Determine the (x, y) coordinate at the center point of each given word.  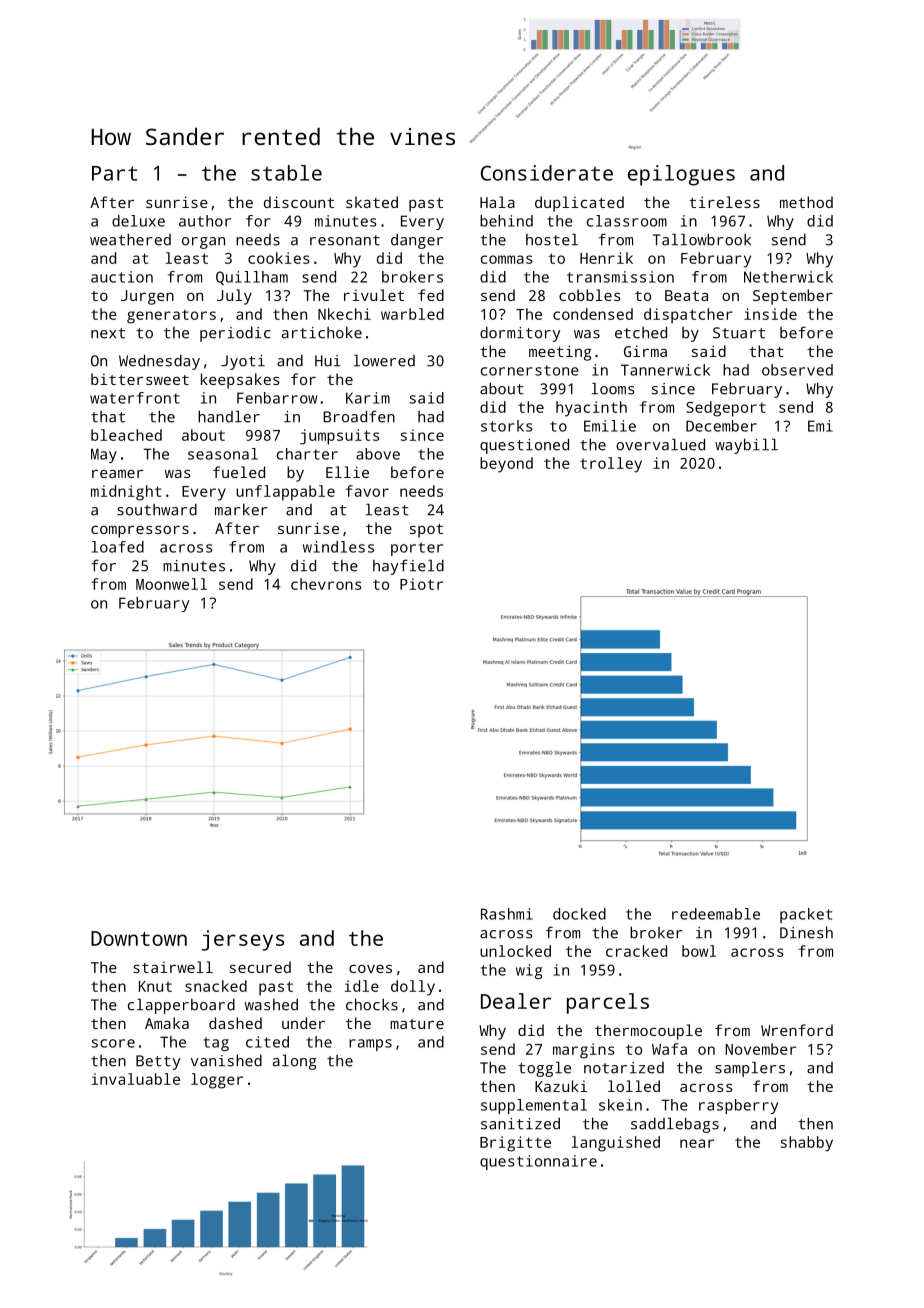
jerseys (243, 940)
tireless (724, 202)
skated (372, 202)
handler (229, 416)
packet (806, 915)
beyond (506, 465)
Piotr (421, 584)
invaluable (136, 1079)
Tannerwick (665, 370)
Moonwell (171, 584)
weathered (130, 239)
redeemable (716, 914)
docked (579, 914)
